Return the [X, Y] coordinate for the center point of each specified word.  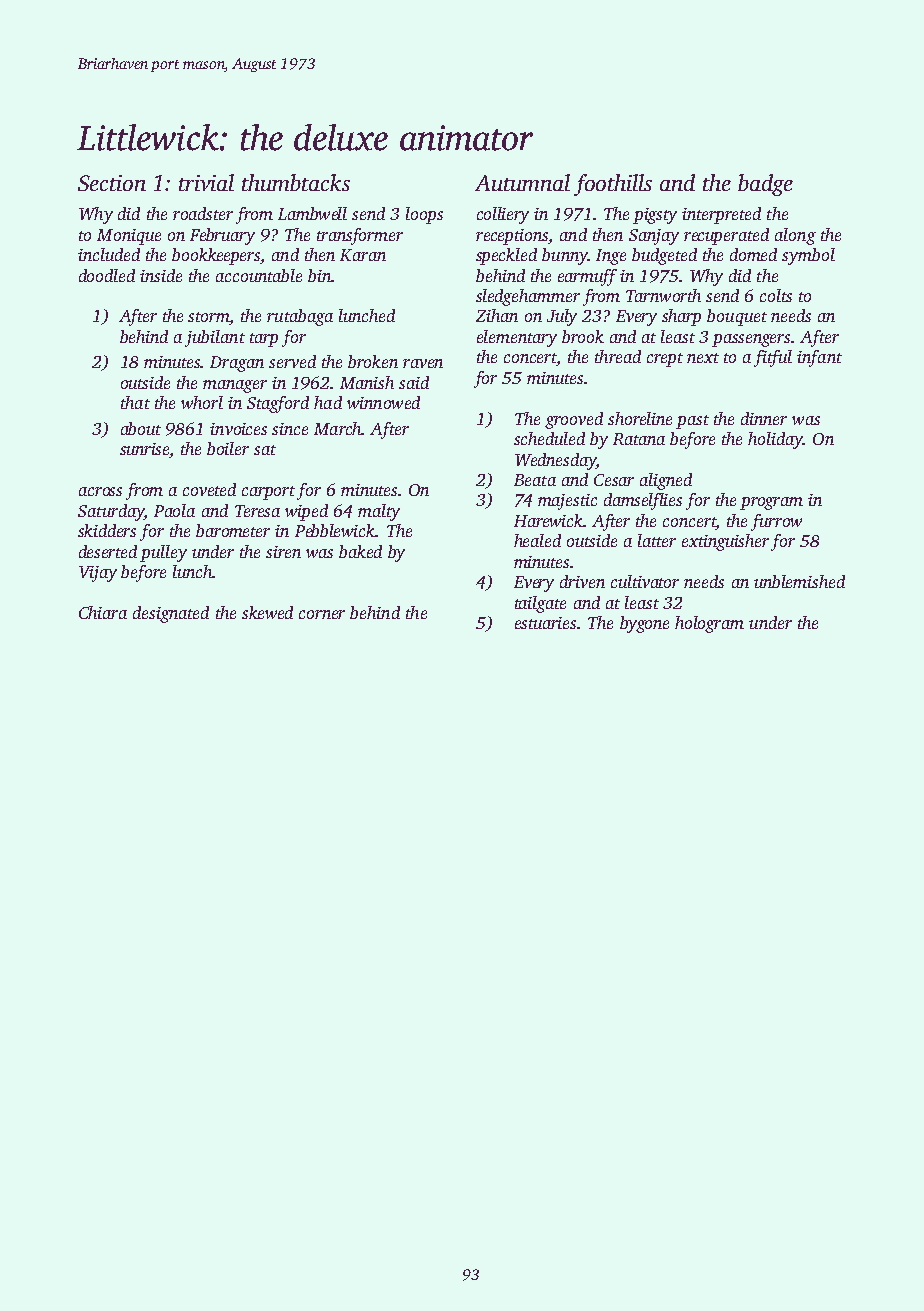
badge [765, 185]
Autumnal [522, 182]
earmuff [587, 277]
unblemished [799, 581]
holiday [775, 440]
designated [171, 614]
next [703, 358]
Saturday [111, 512]
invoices [238, 429]
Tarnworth [663, 295]
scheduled [549, 438]
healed [537, 540]
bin [319, 275]
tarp [264, 340]
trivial [206, 182]
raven [423, 363]
